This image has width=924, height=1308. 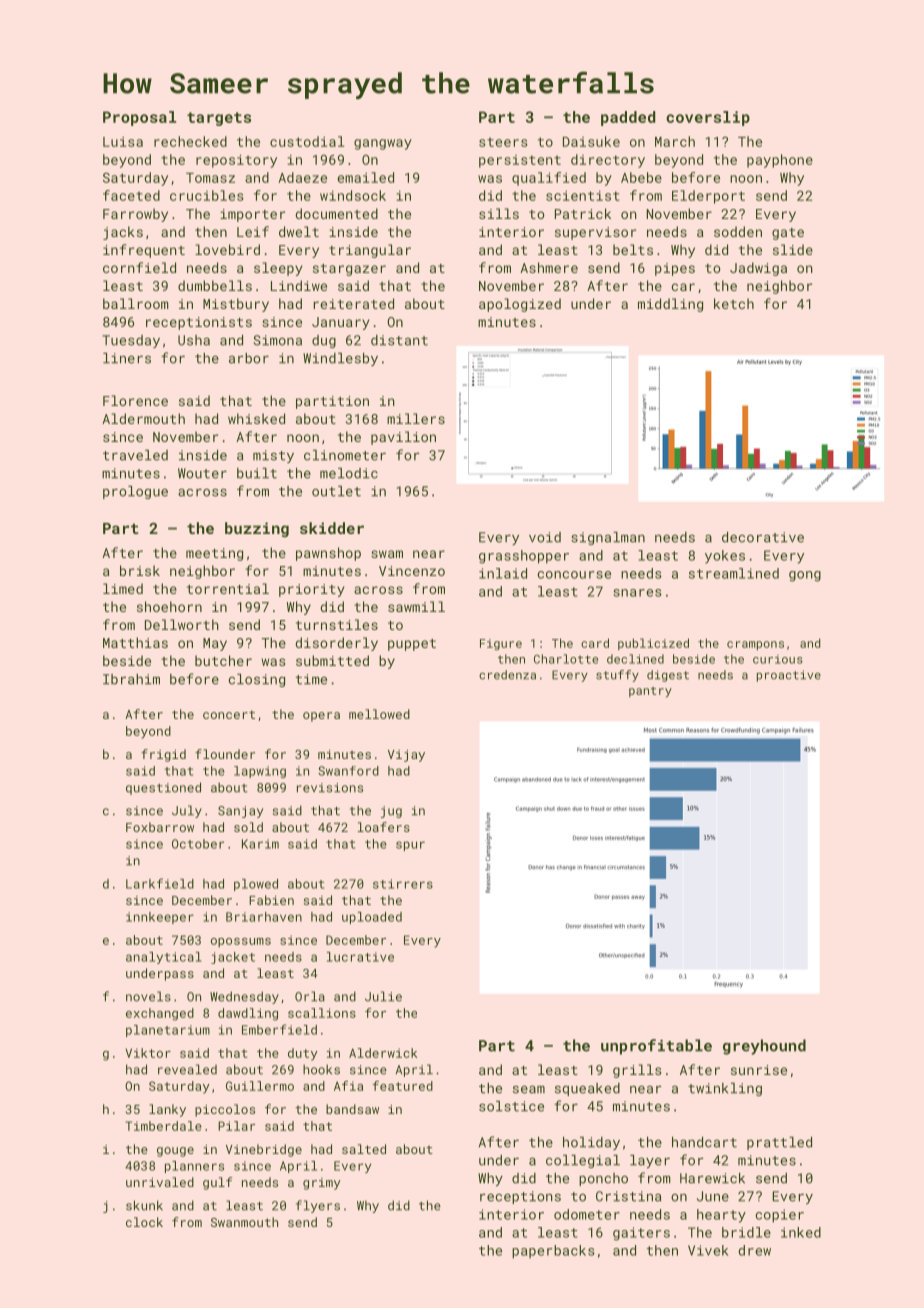 I want to click on ballroom, so click(x=136, y=303).
